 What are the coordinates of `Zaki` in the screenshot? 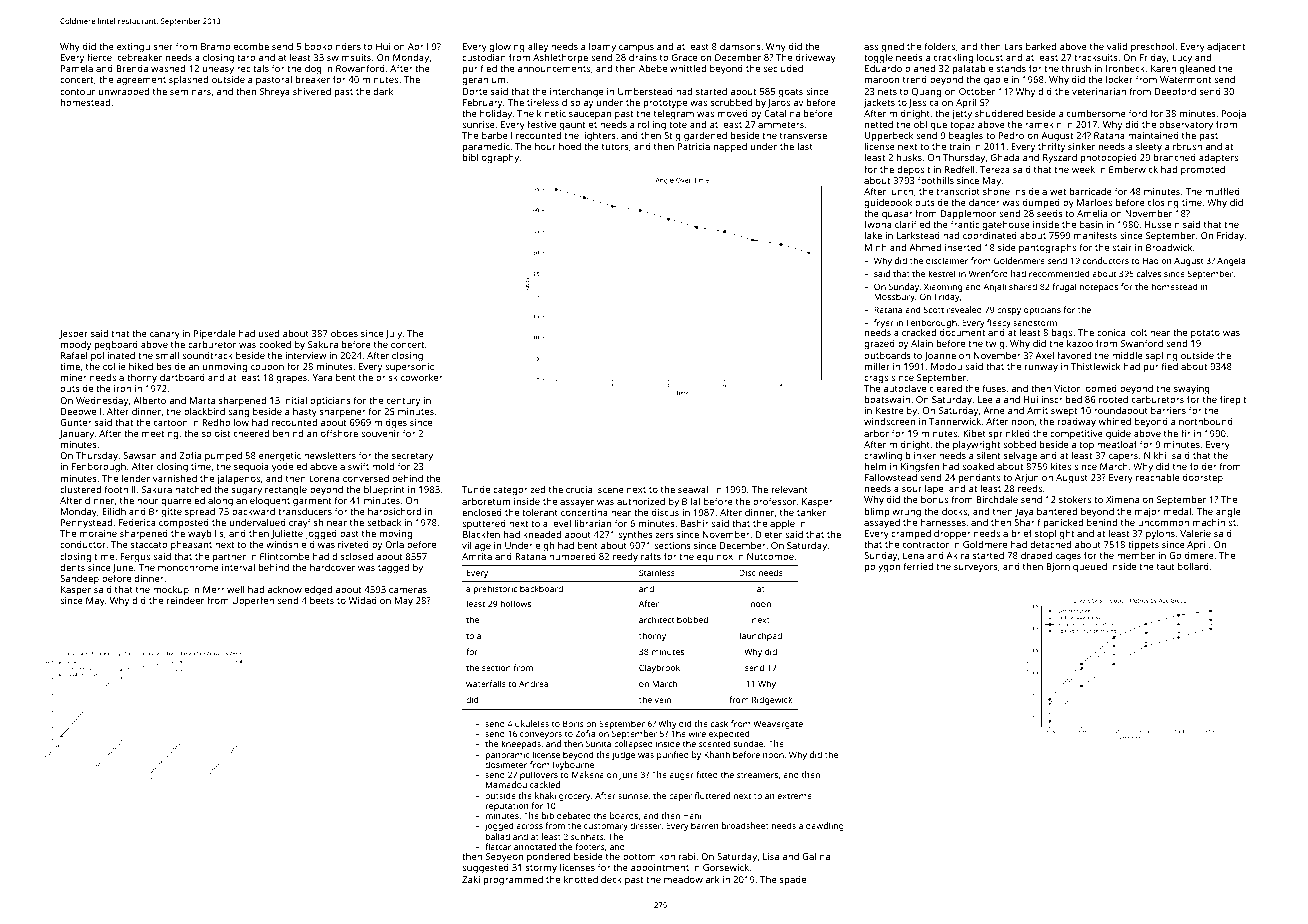 It's located at (471, 879).
